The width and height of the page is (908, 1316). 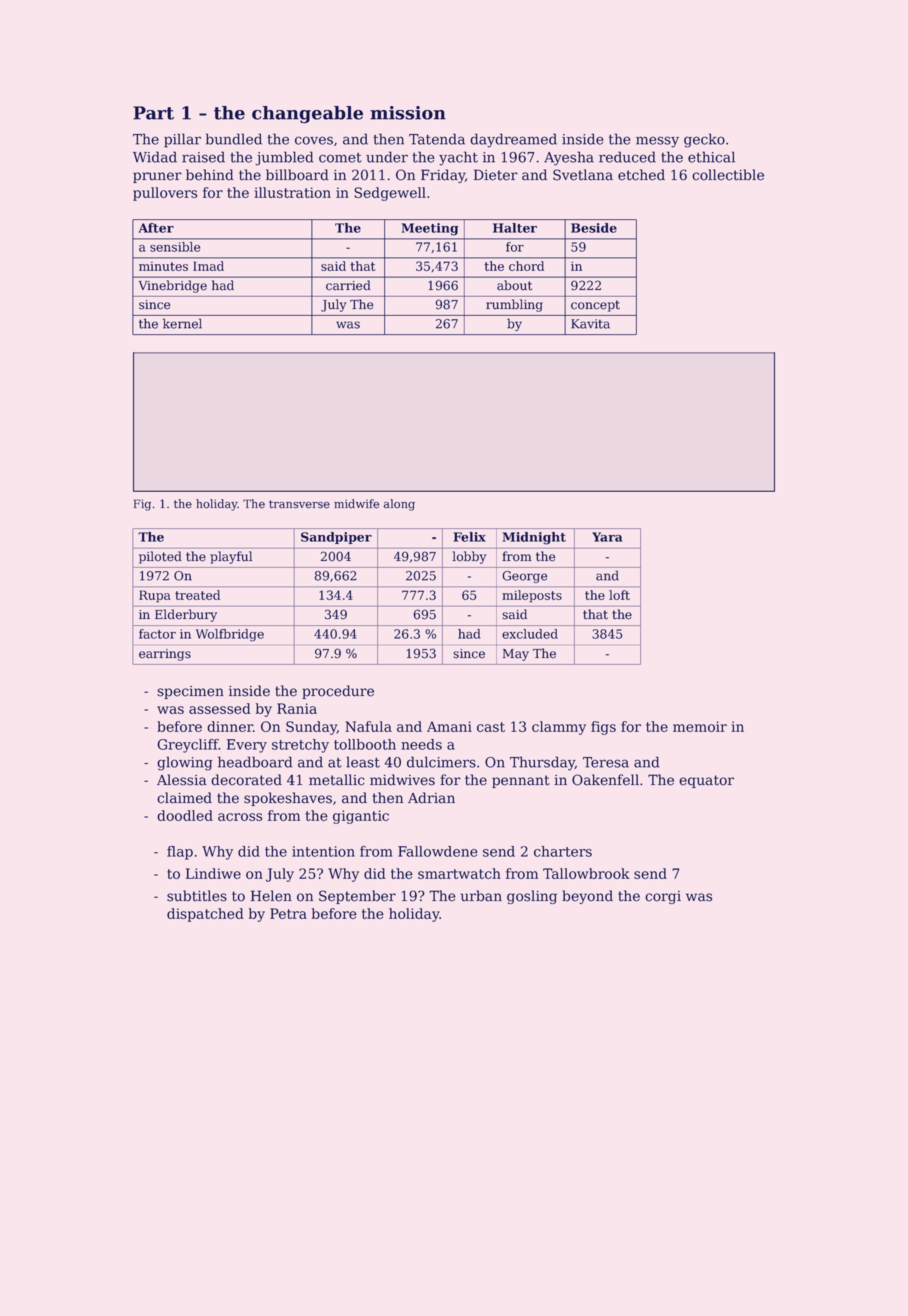 What do you see at coordinates (607, 537) in the page?
I see `Yara` at bounding box center [607, 537].
